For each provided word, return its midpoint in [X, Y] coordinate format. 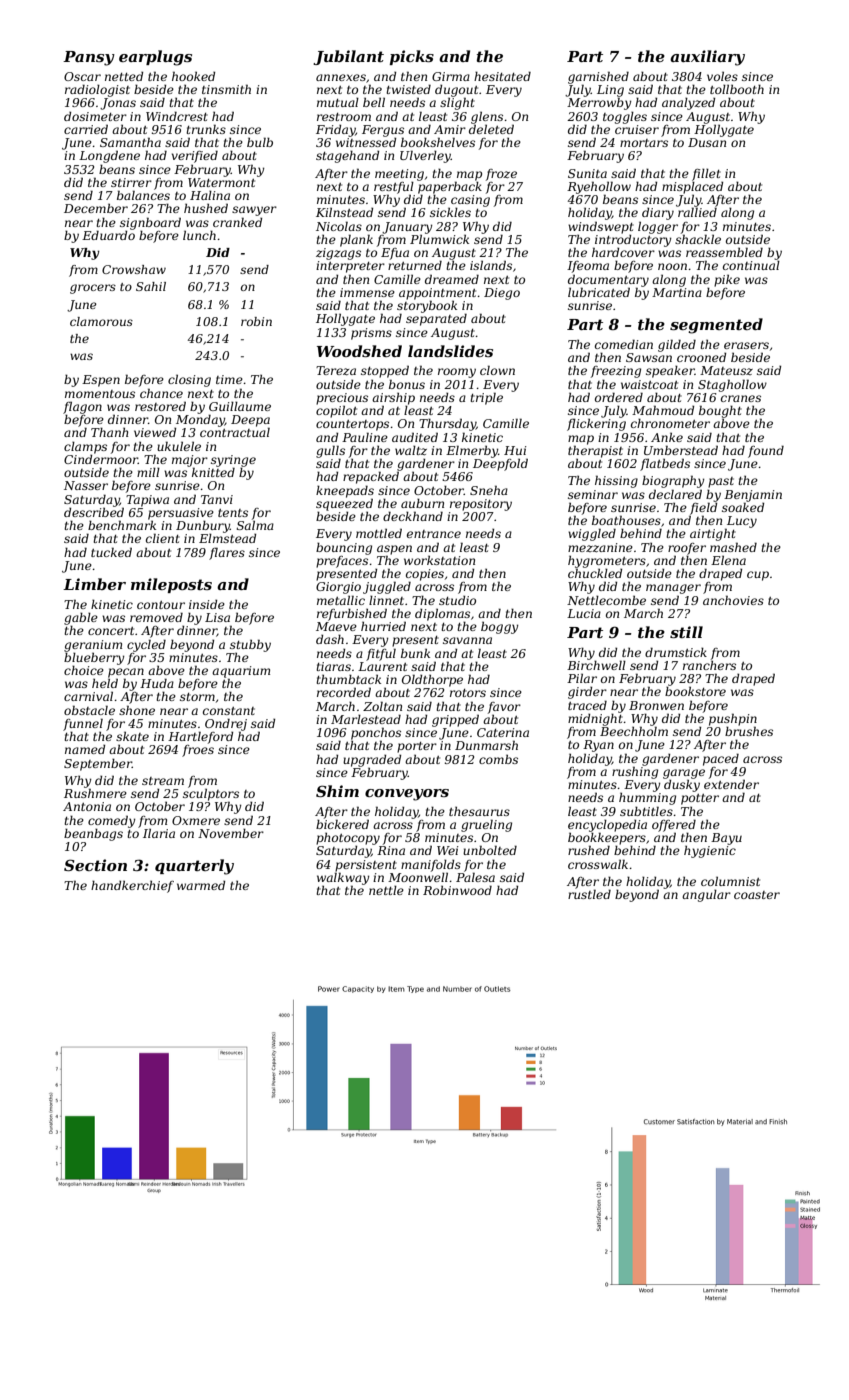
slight [457, 103]
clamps [85, 447]
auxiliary [707, 58]
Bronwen [656, 705]
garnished [598, 77]
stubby [250, 645]
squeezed [344, 504]
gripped [455, 720]
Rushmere [95, 793]
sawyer [254, 211]
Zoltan [382, 706]
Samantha [130, 142]
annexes [341, 77]
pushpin [733, 719]
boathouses [626, 520]
